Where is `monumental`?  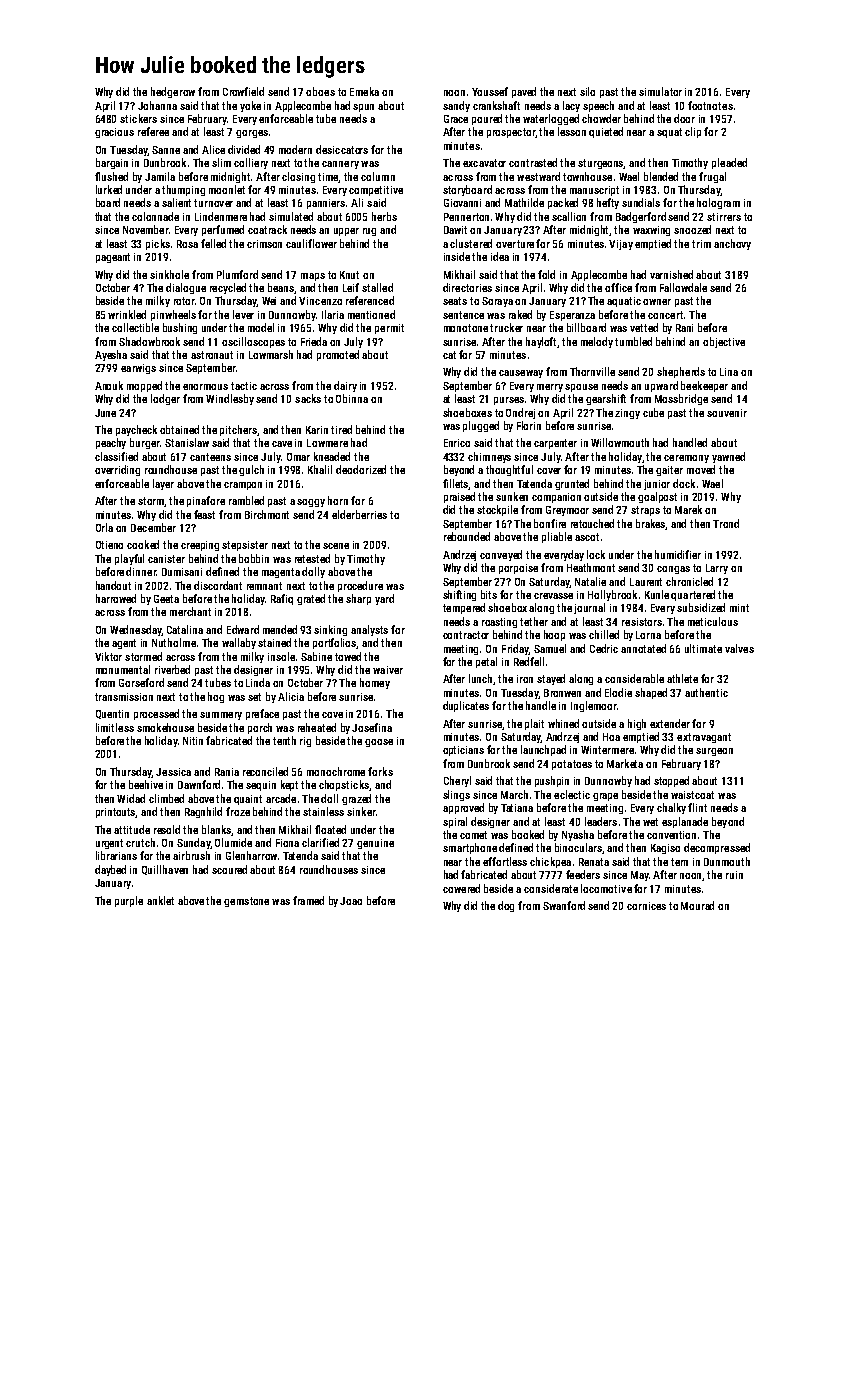
monumental is located at coordinates (123, 669).
